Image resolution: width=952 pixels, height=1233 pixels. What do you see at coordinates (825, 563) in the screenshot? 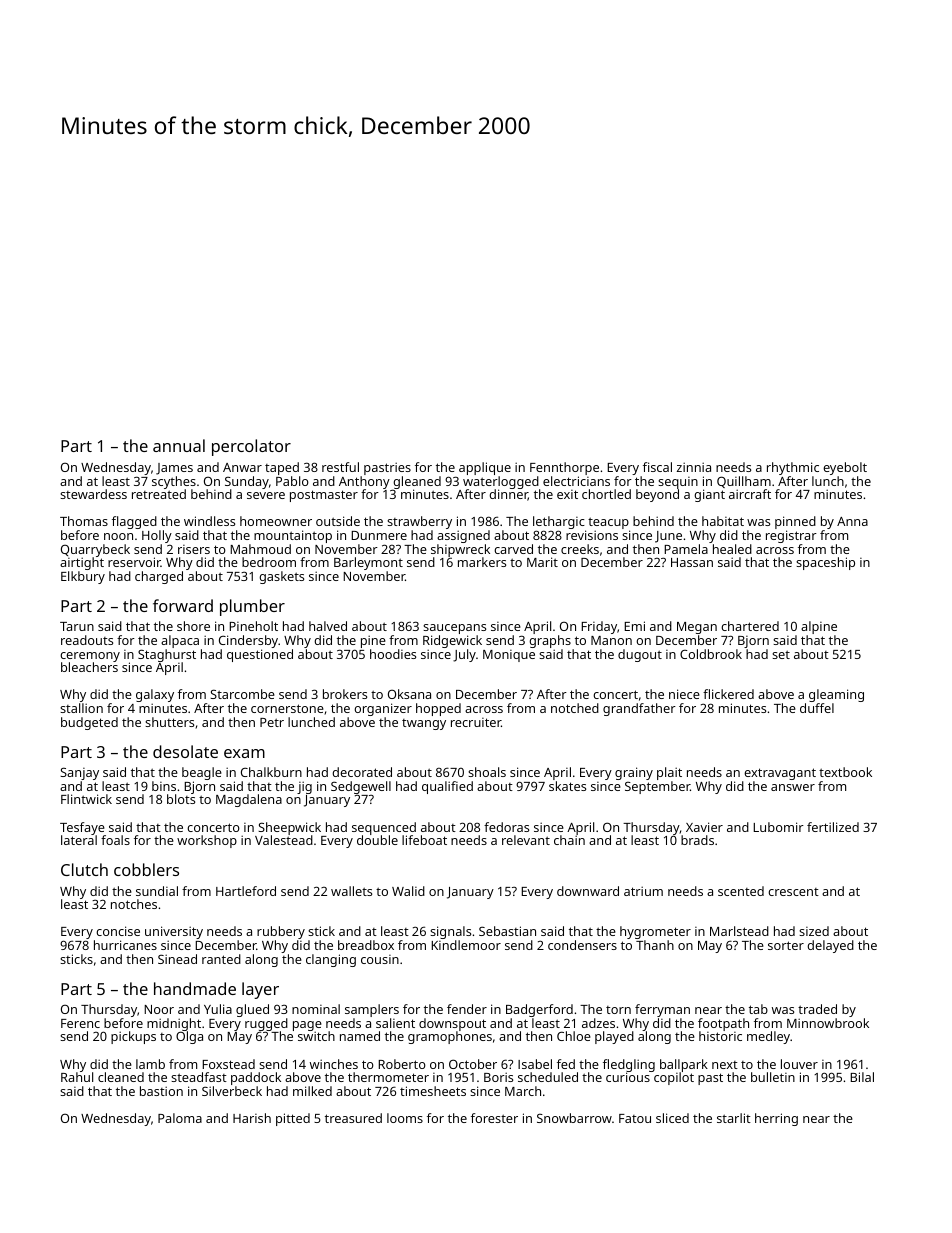
I see `spaceship` at bounding box center [825, 563].
